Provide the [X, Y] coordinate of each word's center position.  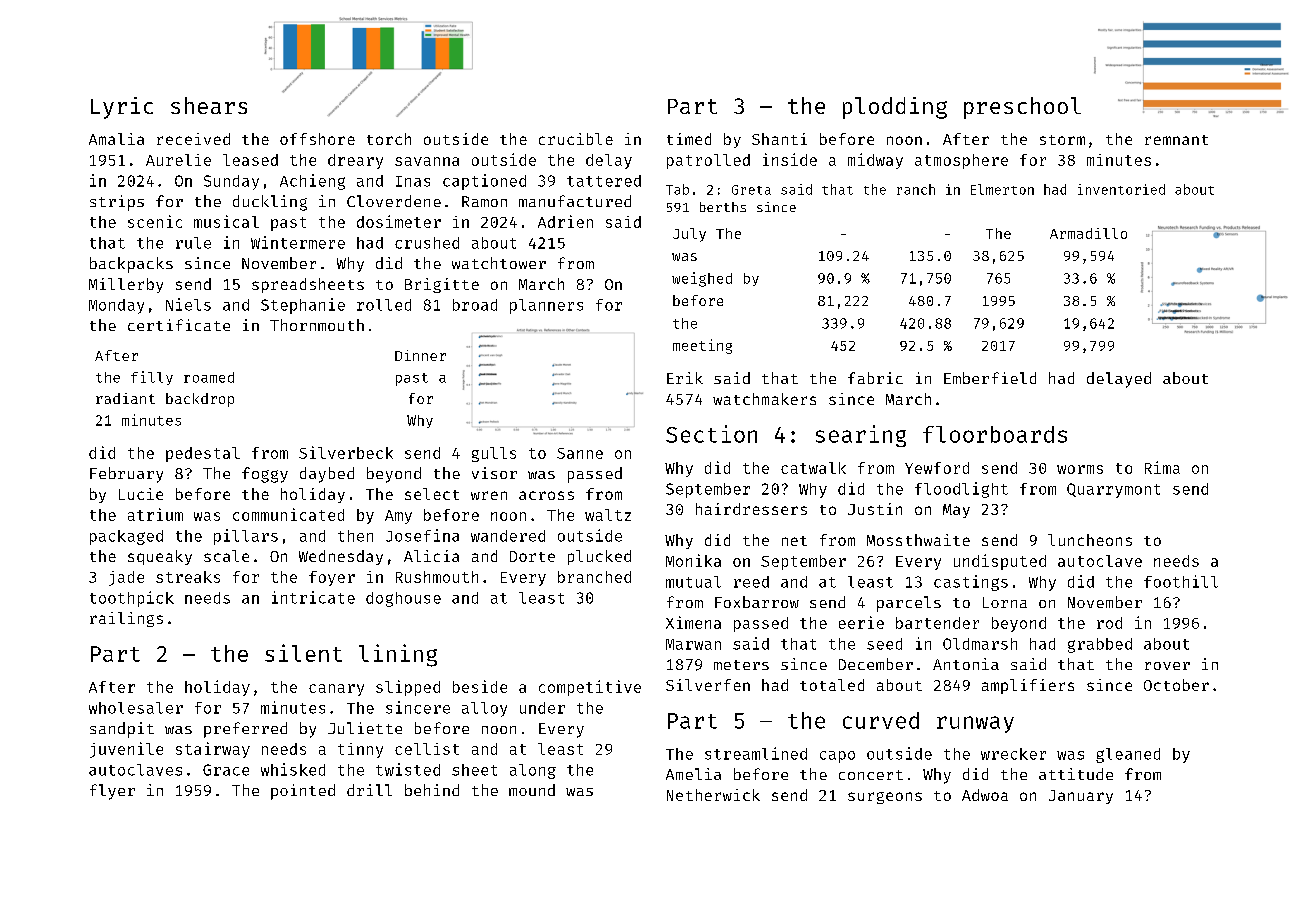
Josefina [422, 535]
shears [209, 105]
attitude [1076, 774]
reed [751, 582]
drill [369, 790]
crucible [576, 139]
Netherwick [713, 795]
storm [1062, 140]
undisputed [1000, 562]
